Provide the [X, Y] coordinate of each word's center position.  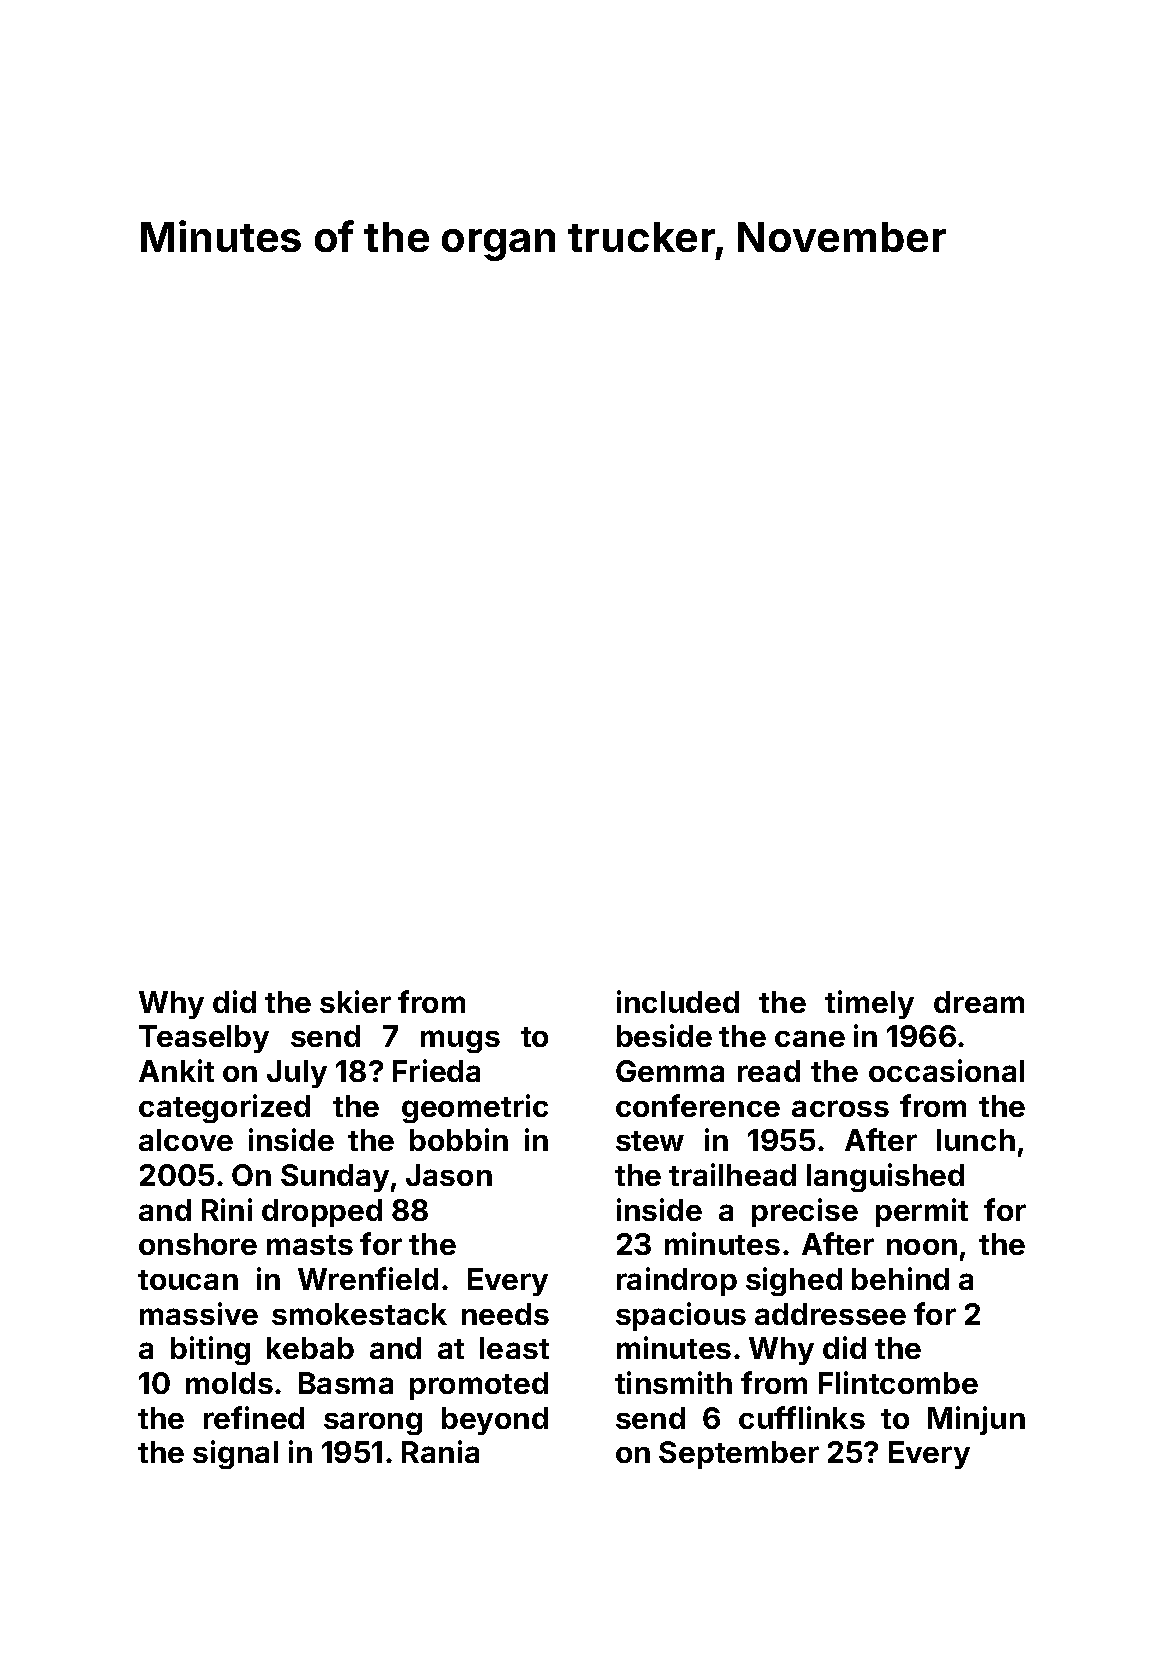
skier [355, 1001]
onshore [198, 1244]
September [739, 1455]
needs [505, 1314]
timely [869, 1004]
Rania [440, 1451]
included [678, 1001]
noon [922, 1247]
